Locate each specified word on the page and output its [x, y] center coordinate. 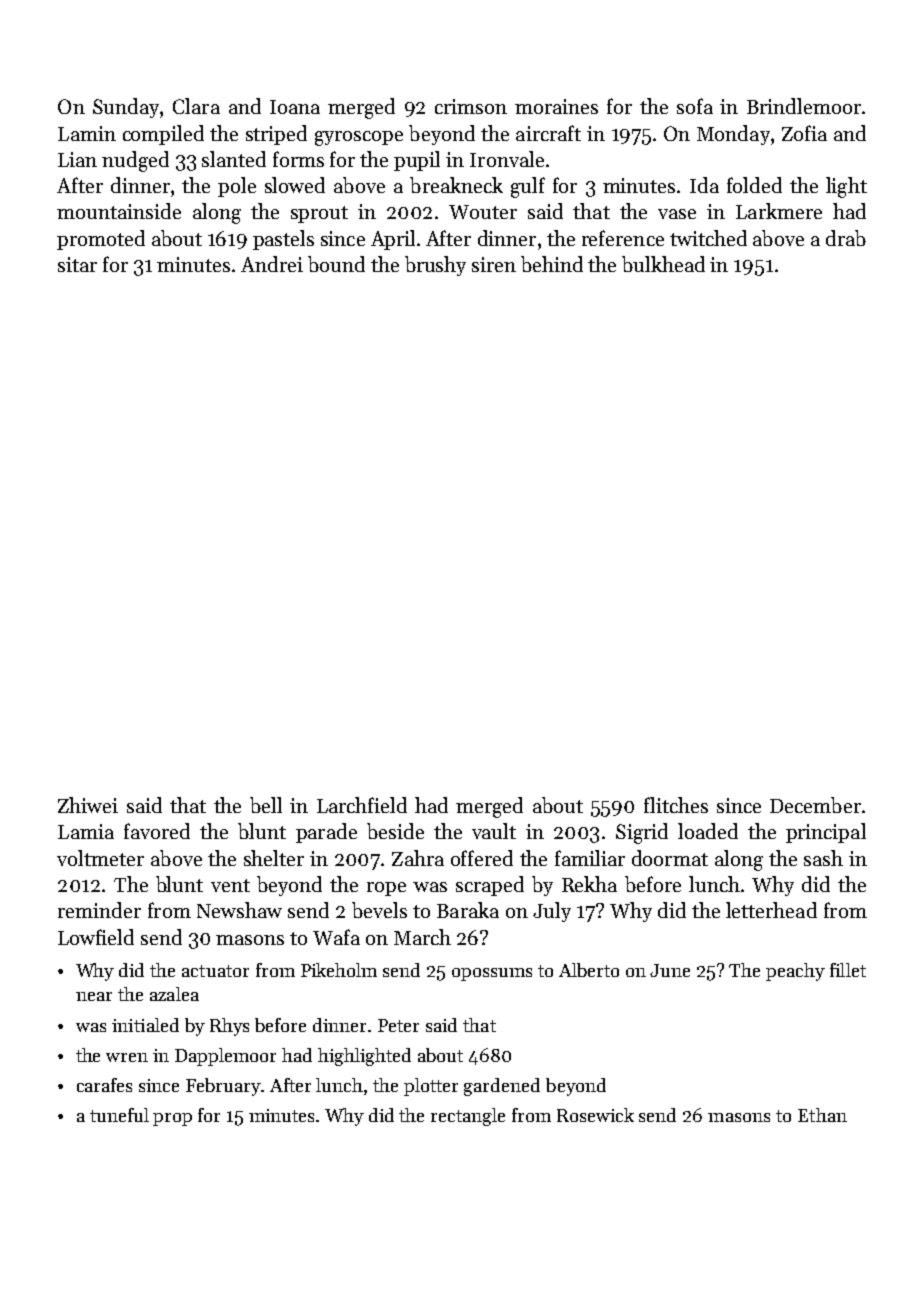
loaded [708, 831]
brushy [435, 266]
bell [266, 805]
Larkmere [779, 211]
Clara [196, 106]
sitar [77, 264]
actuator [215, 971]
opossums [492, 974]
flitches [676, 805]
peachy [795, 972]
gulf [528, 187]
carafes [104, 1085]
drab [846, 238]
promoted [101, 240]
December [815, 805]
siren [494, 264]
